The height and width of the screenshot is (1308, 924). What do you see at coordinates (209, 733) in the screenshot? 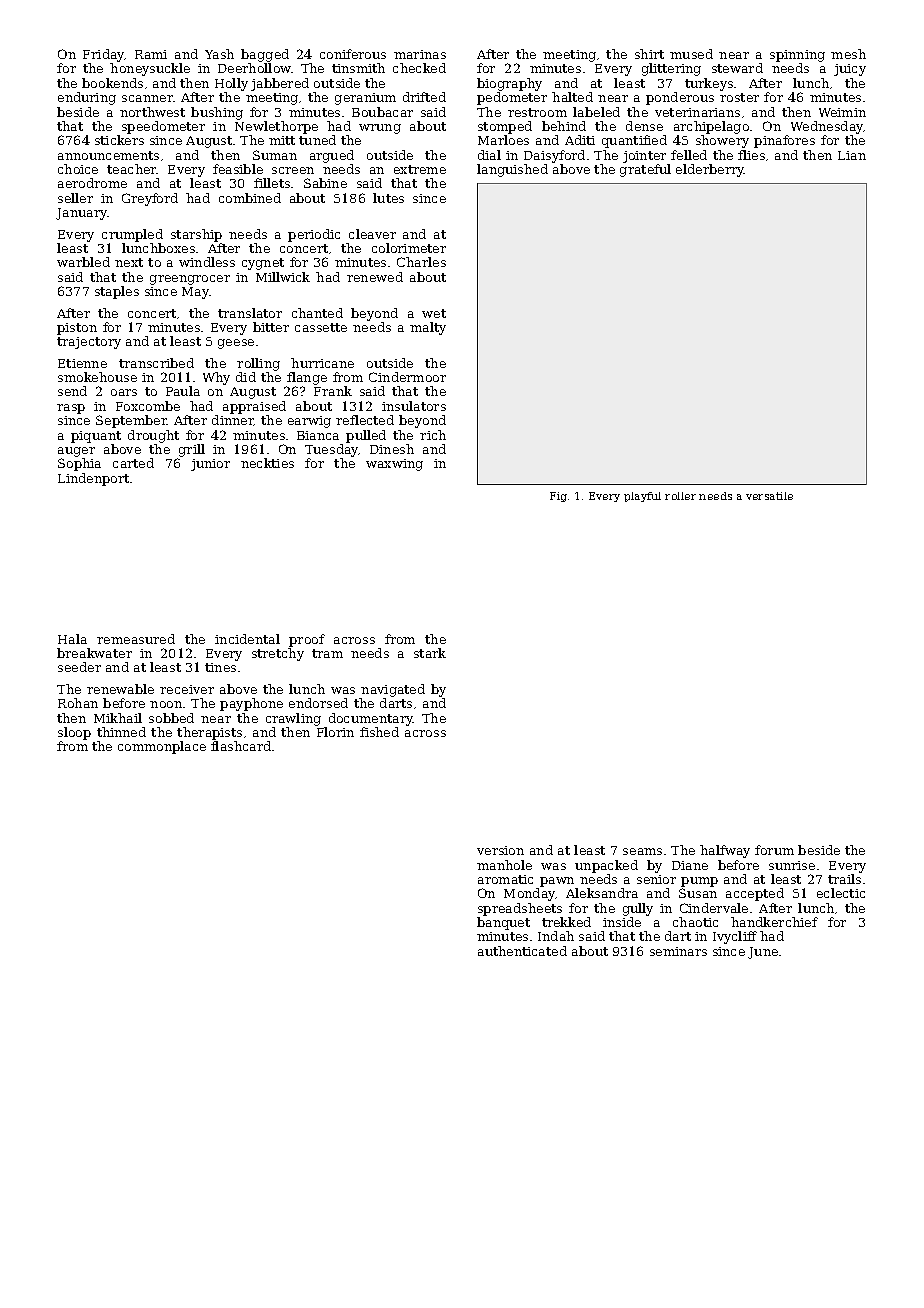
I see `therapists` at bounding box center [209, 733].
